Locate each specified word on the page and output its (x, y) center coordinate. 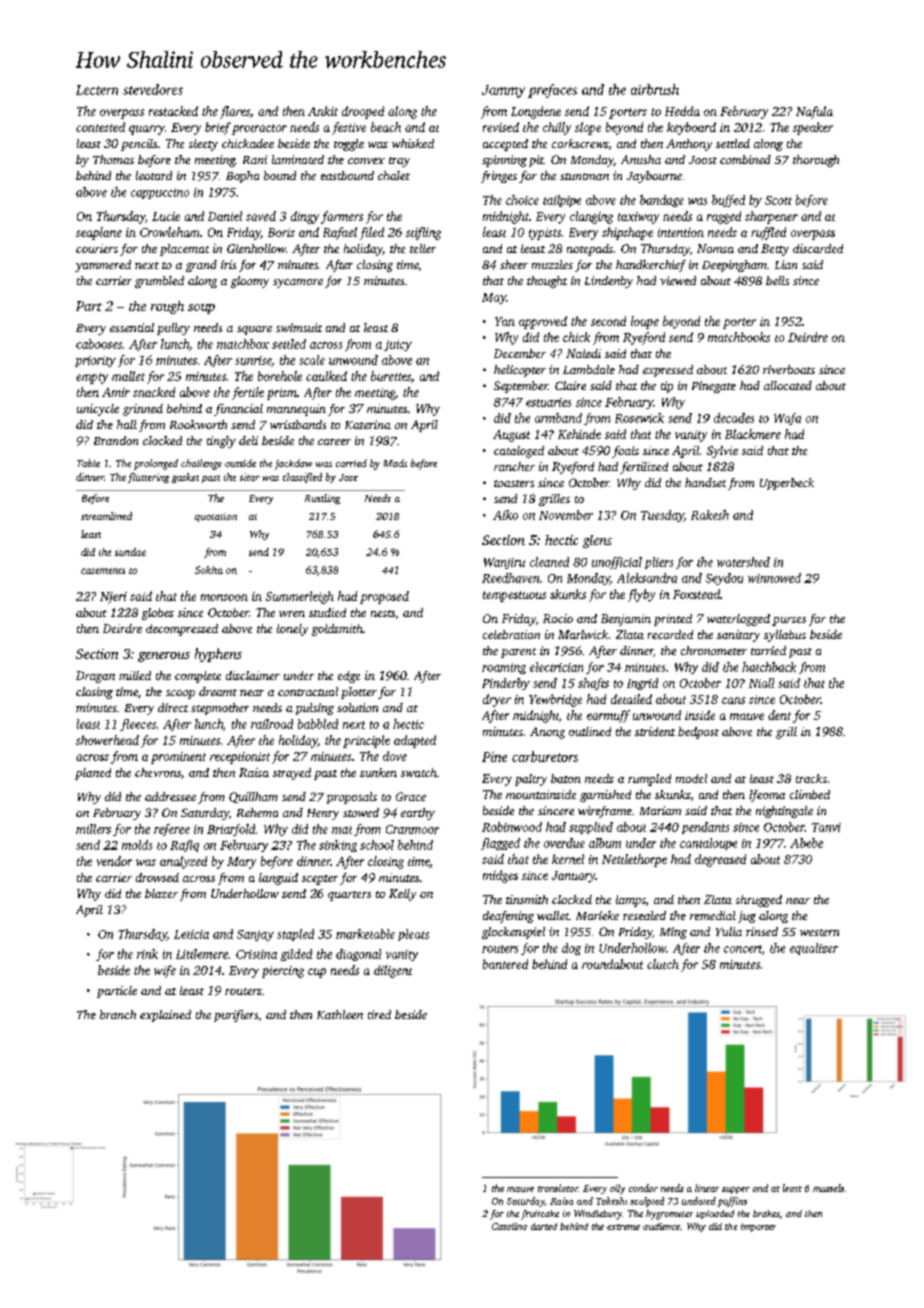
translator (558, 1188)
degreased (720, 860)
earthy (418, 814)
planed (93, 774)
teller (423, 248)
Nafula (814, 112)
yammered (103, 266)
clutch (663, 964)
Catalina (509, 1226)
